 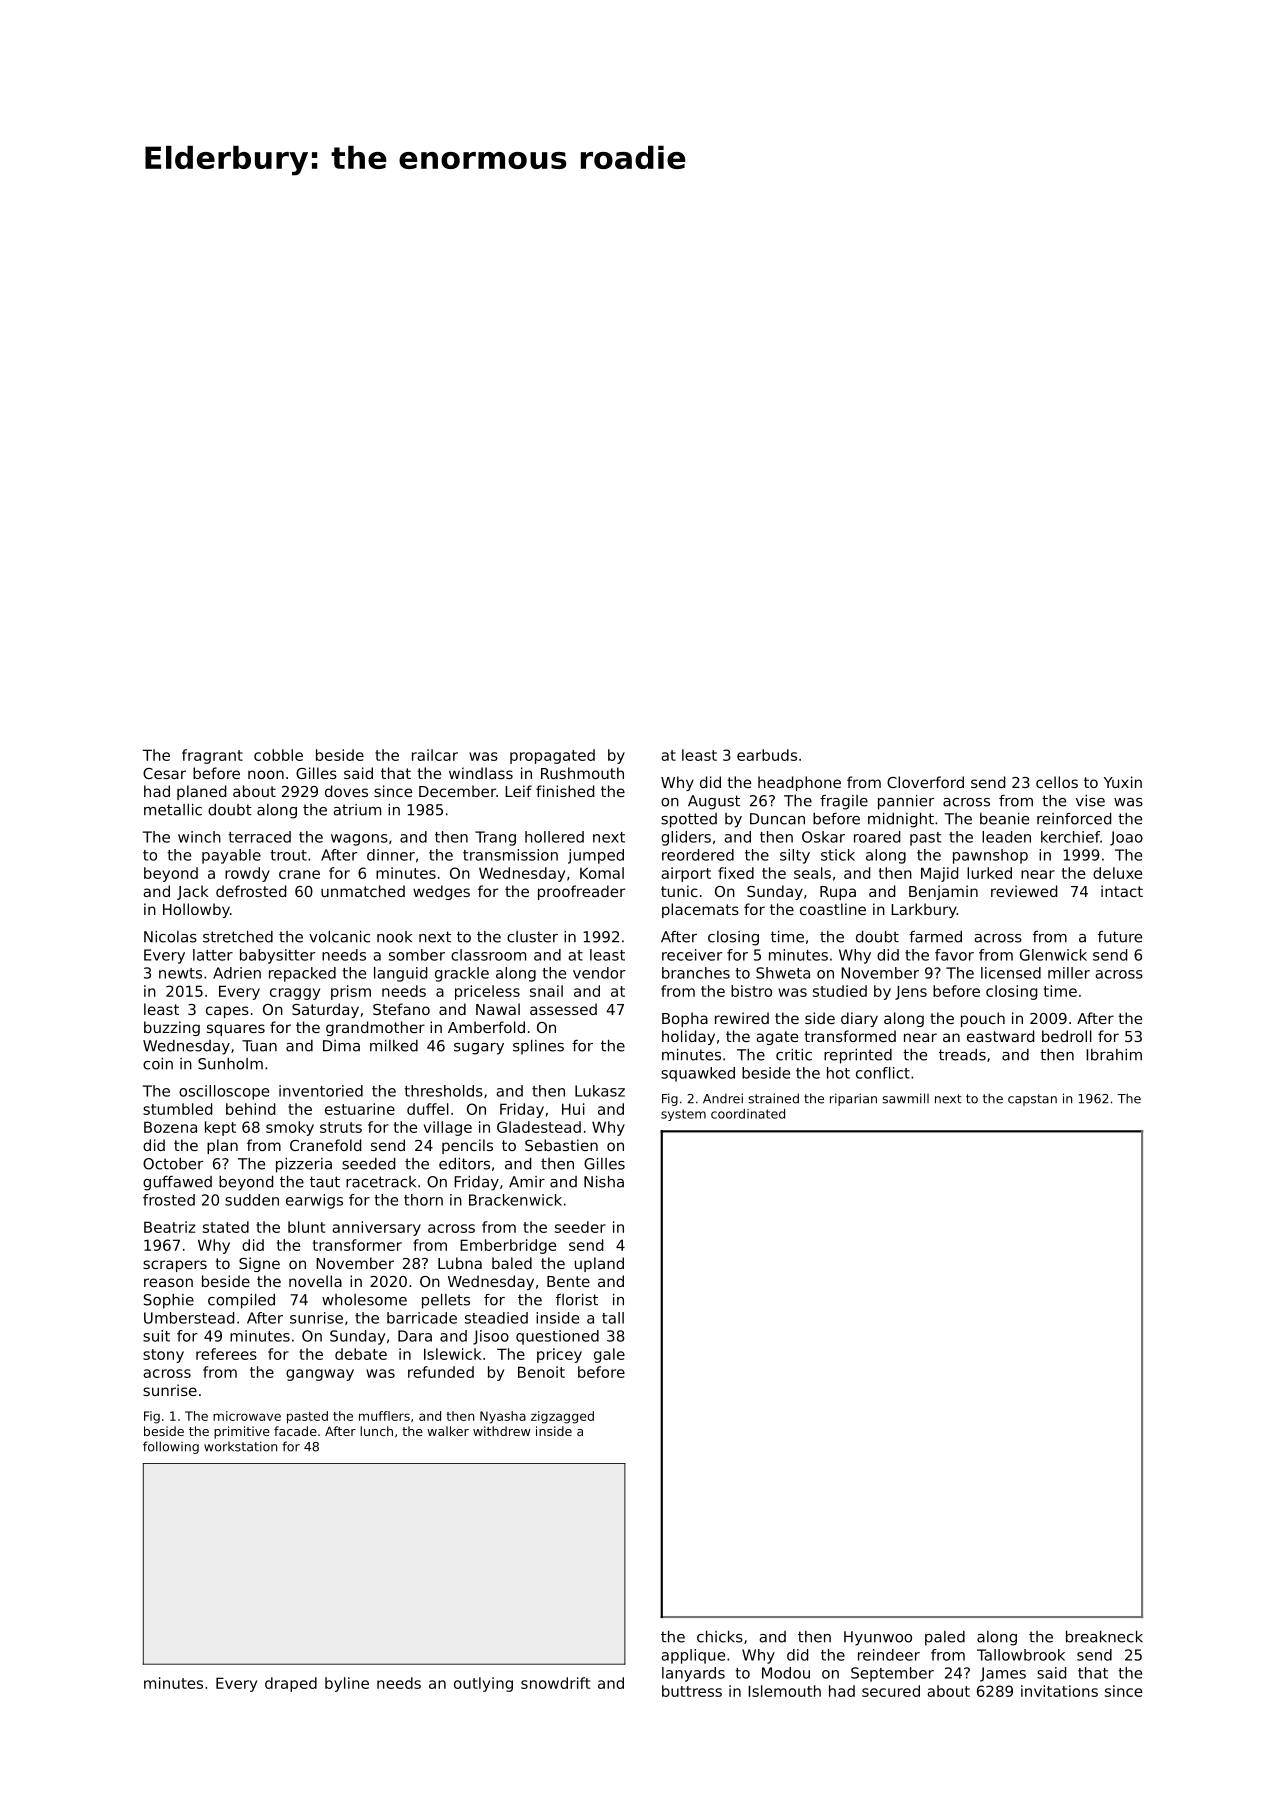 I want to click on debate, so click(x=361, y=1354).
